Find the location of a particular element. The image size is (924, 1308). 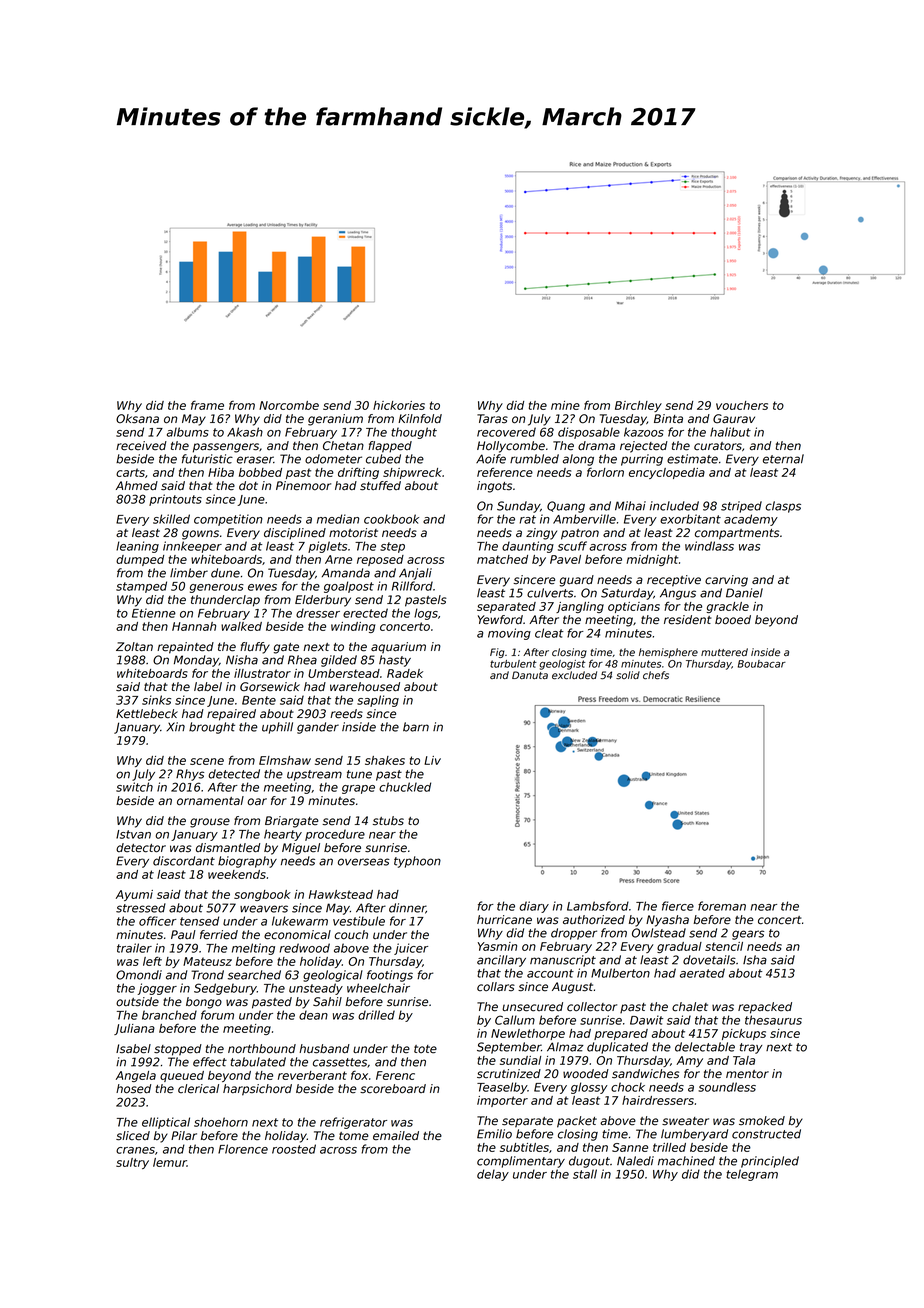

printouts is located at coordinates (175, 500).
